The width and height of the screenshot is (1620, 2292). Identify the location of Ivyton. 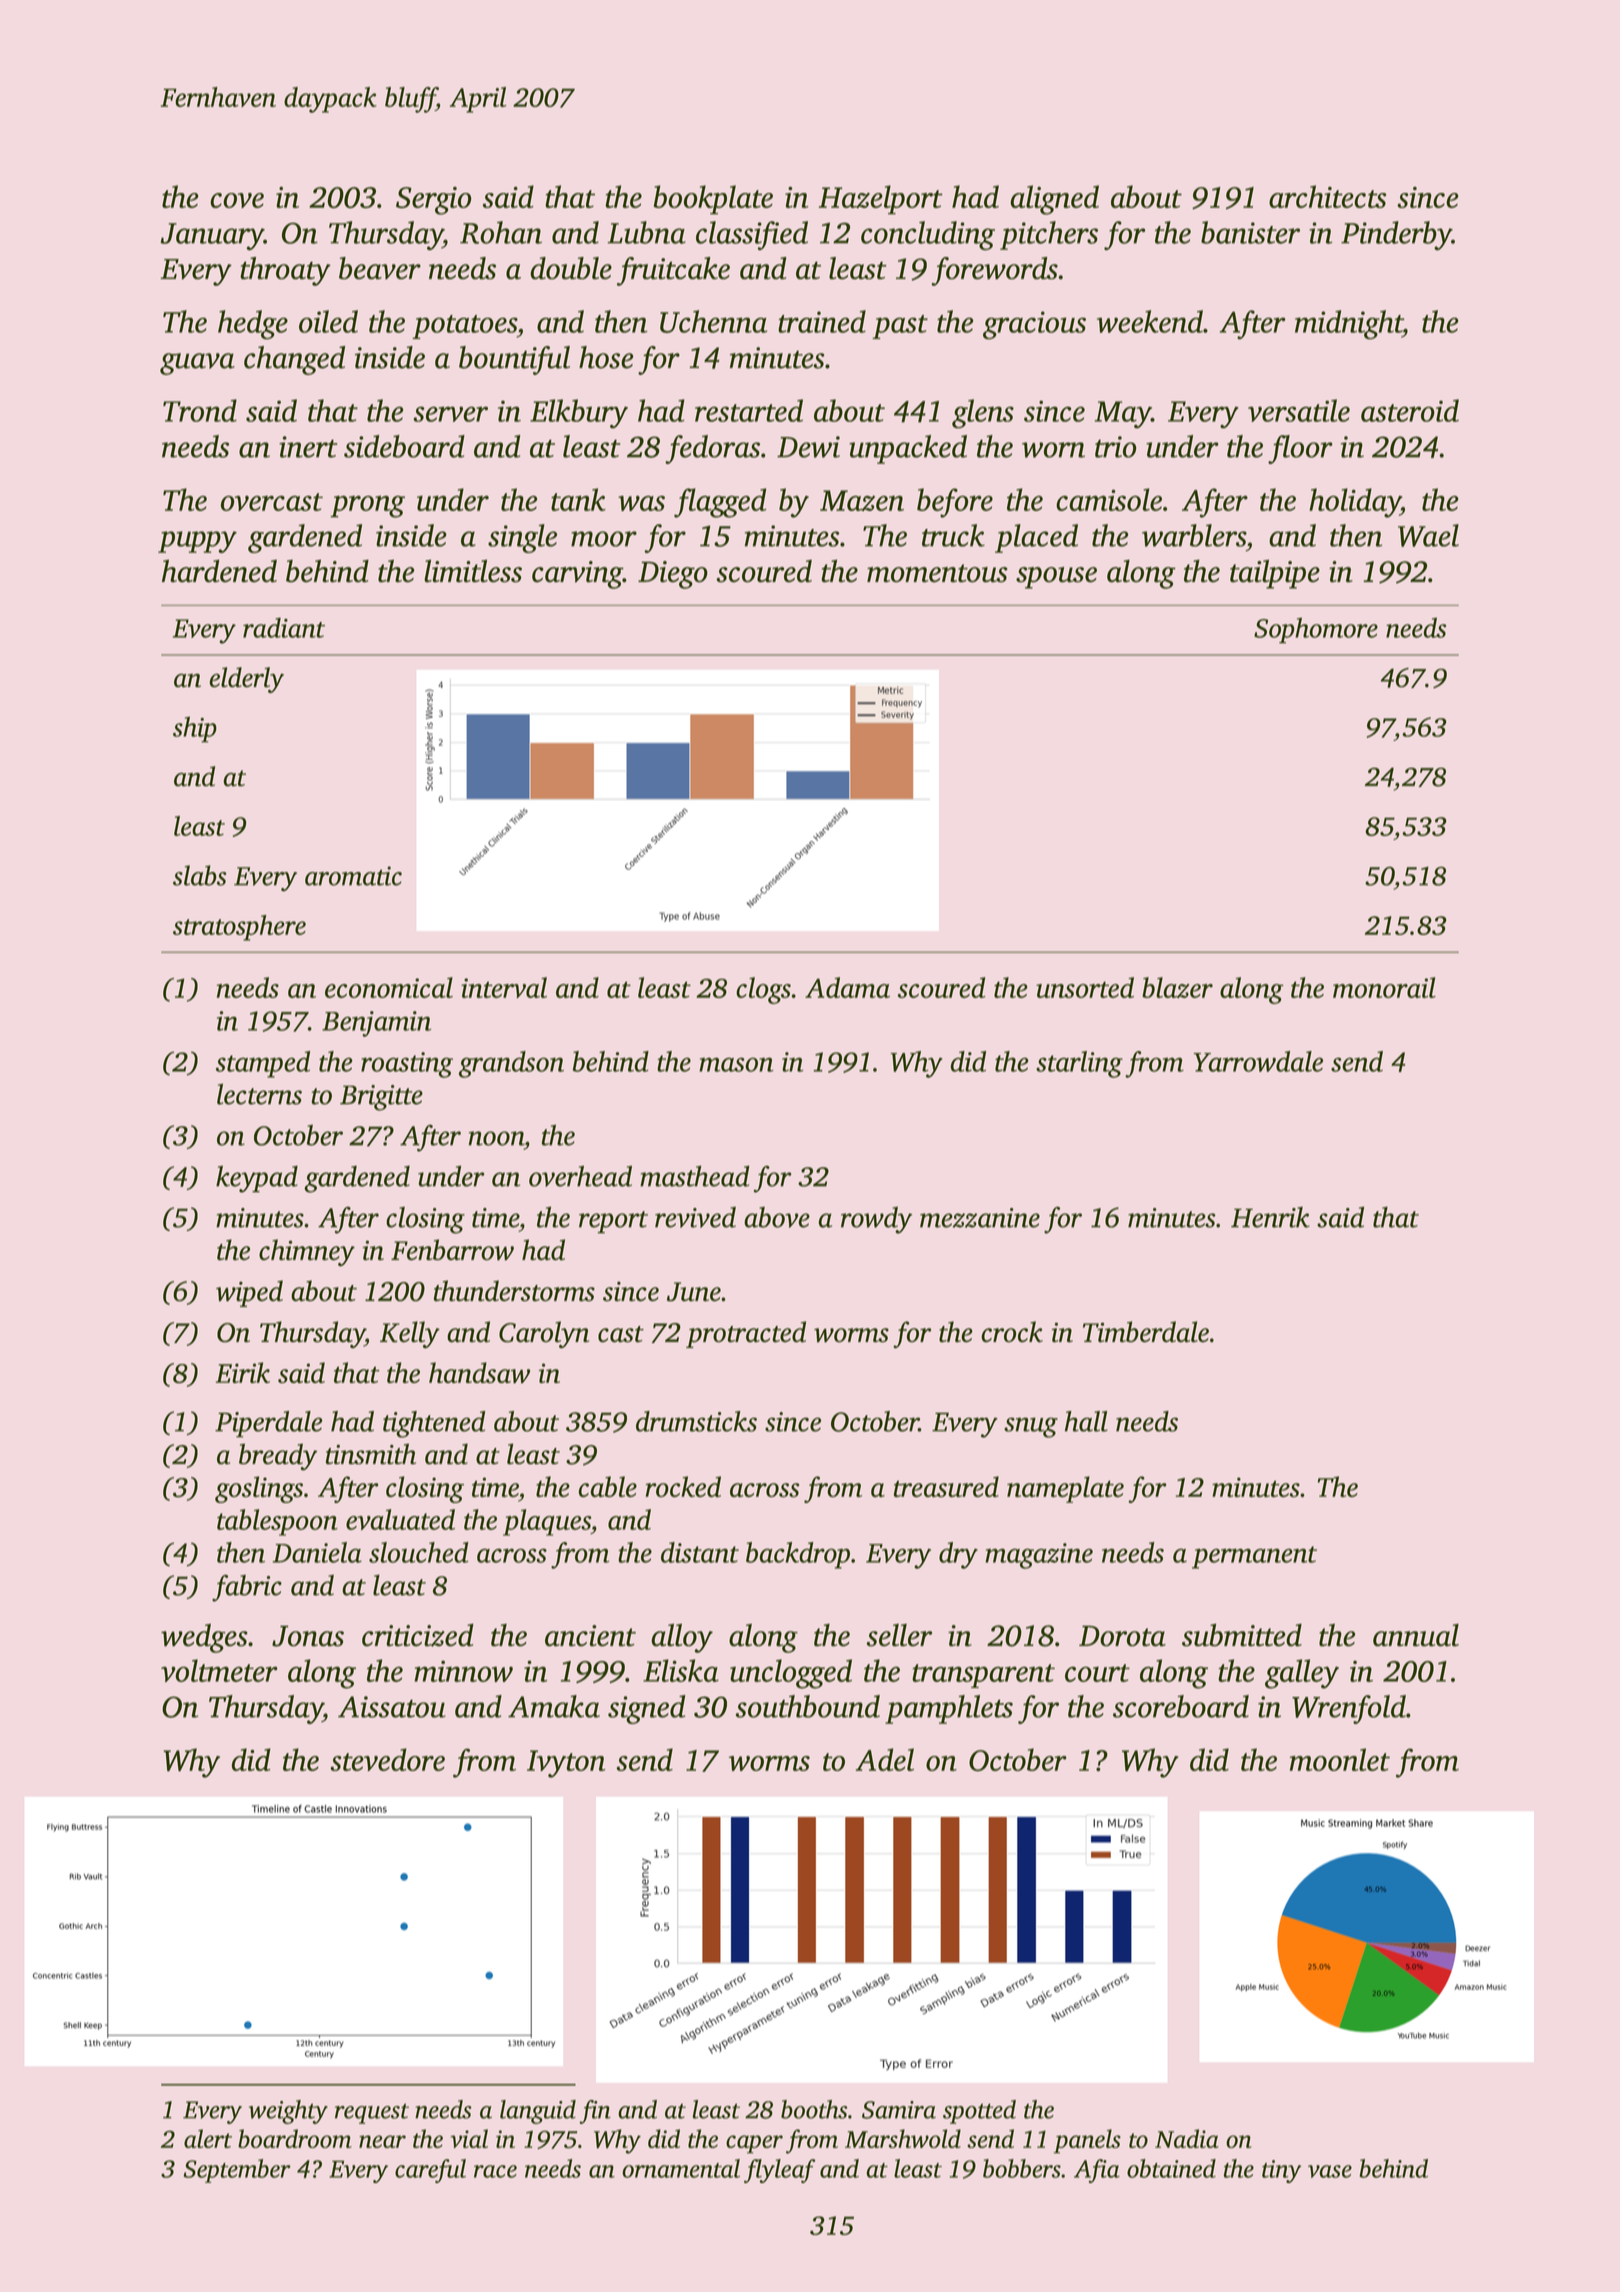
(566, 1764).
